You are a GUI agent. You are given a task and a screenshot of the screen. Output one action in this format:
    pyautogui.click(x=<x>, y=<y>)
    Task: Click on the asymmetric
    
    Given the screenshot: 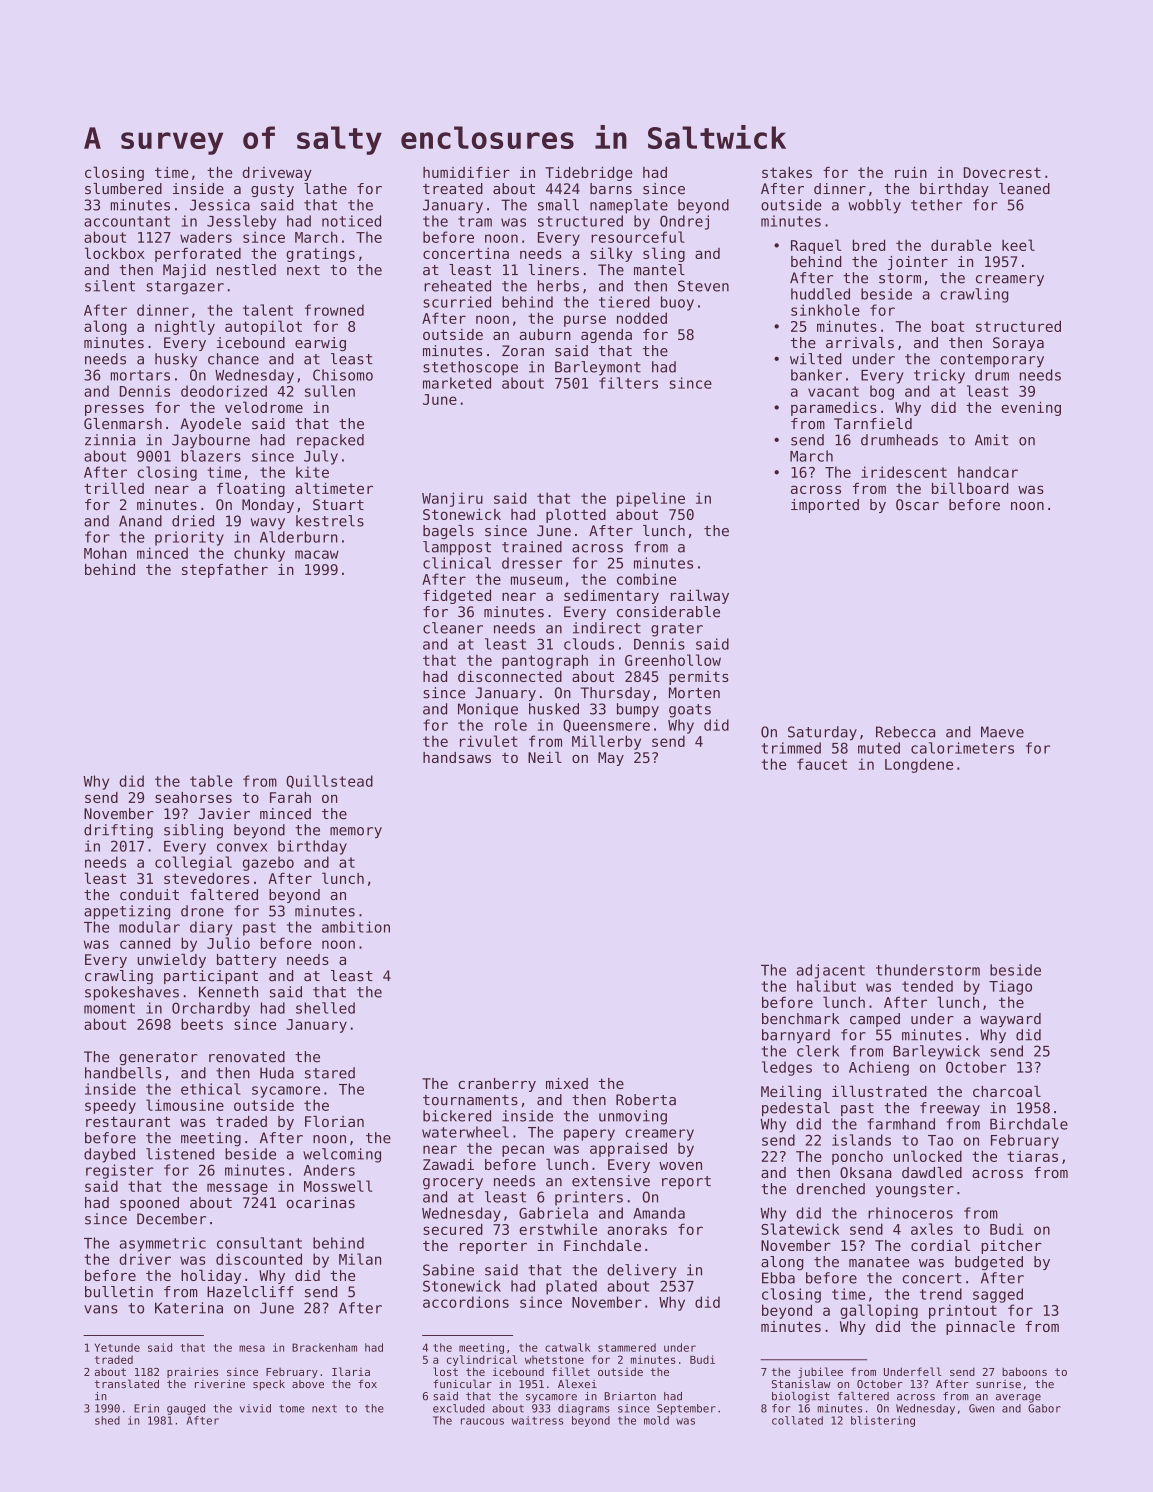 What is the action you would take?
    pyautogui.click(x=163, y=1244)
